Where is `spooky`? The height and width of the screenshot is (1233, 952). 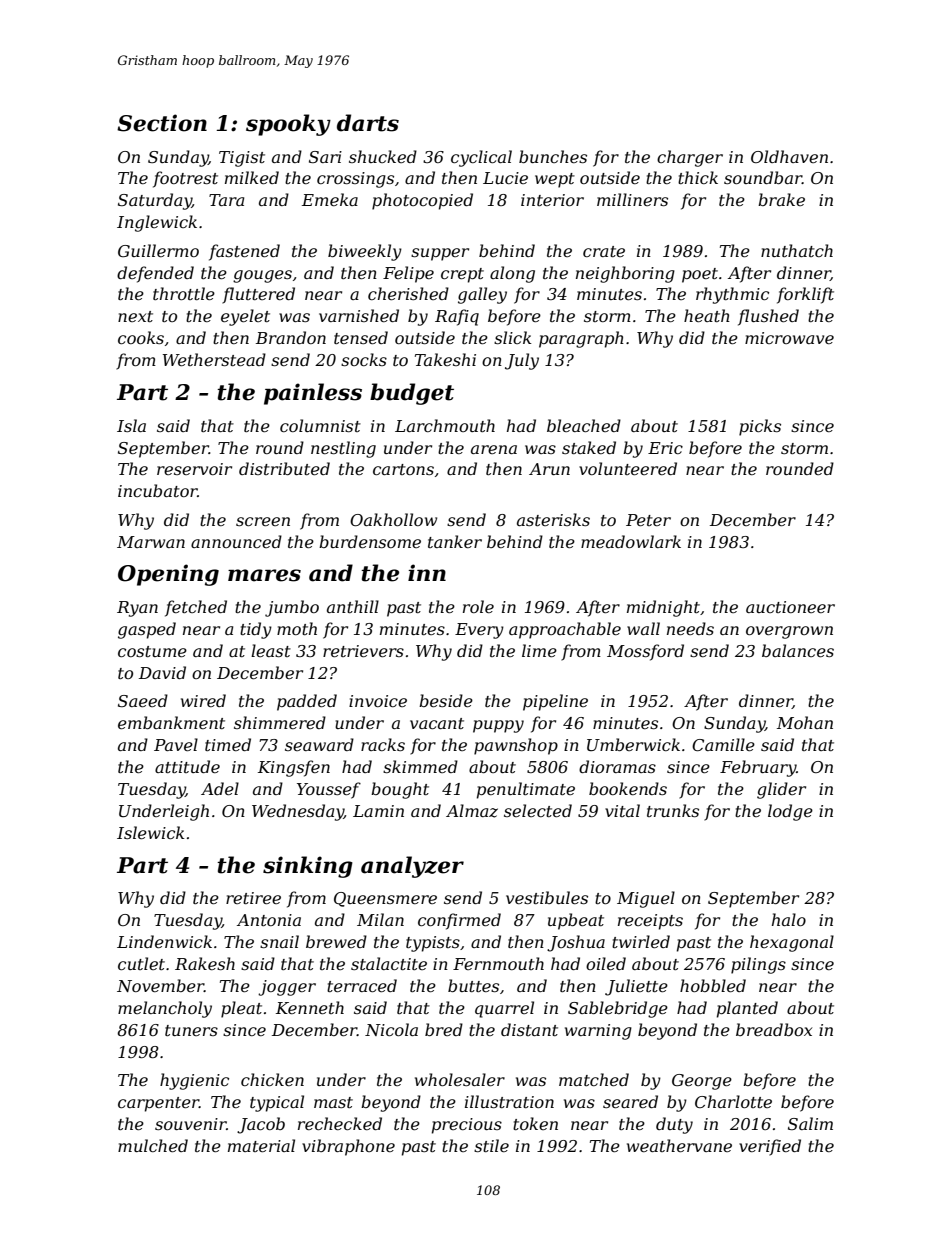
spooky is located at coordinates (288, 125).
